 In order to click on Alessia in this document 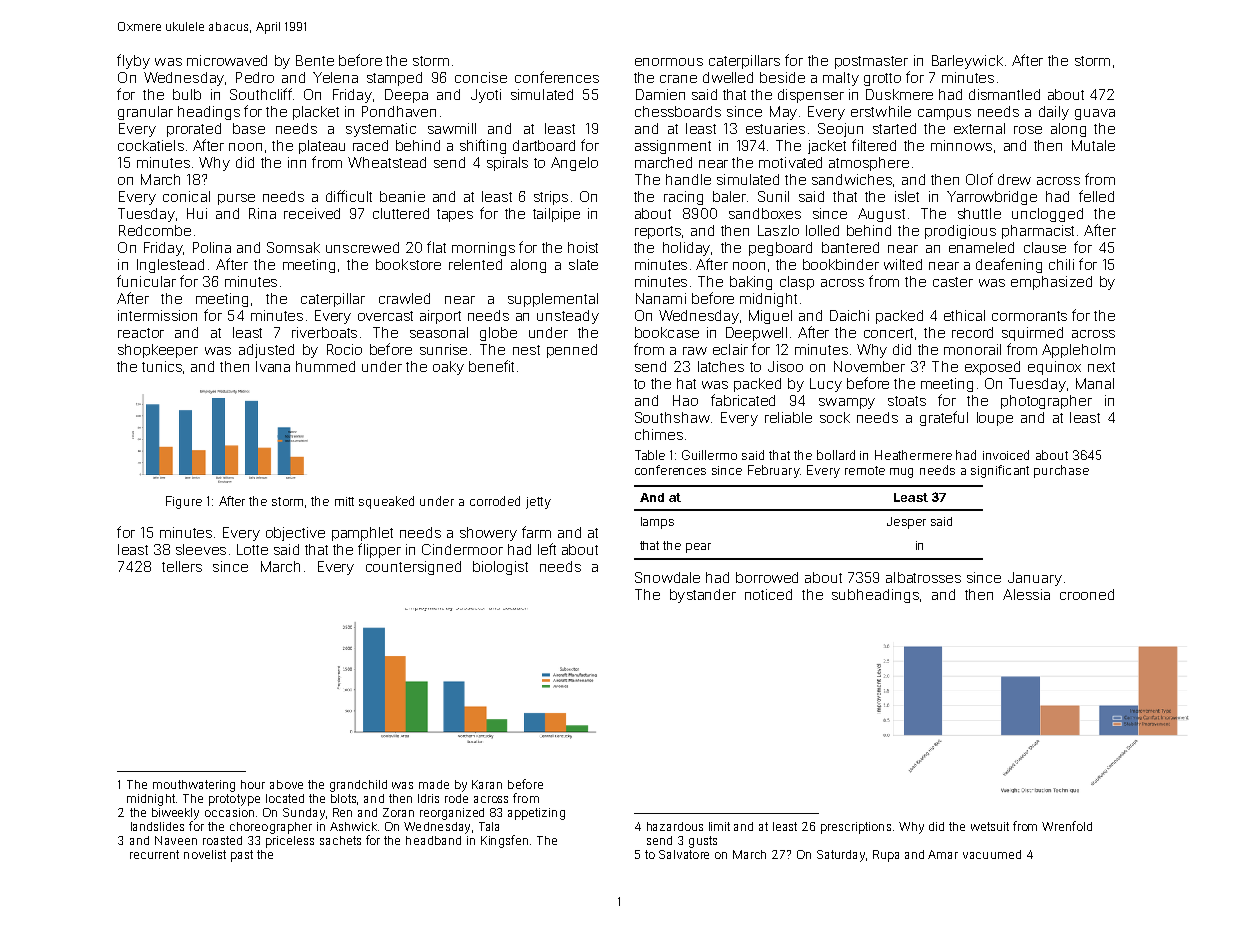, I will do `click(1026, 594)`.
